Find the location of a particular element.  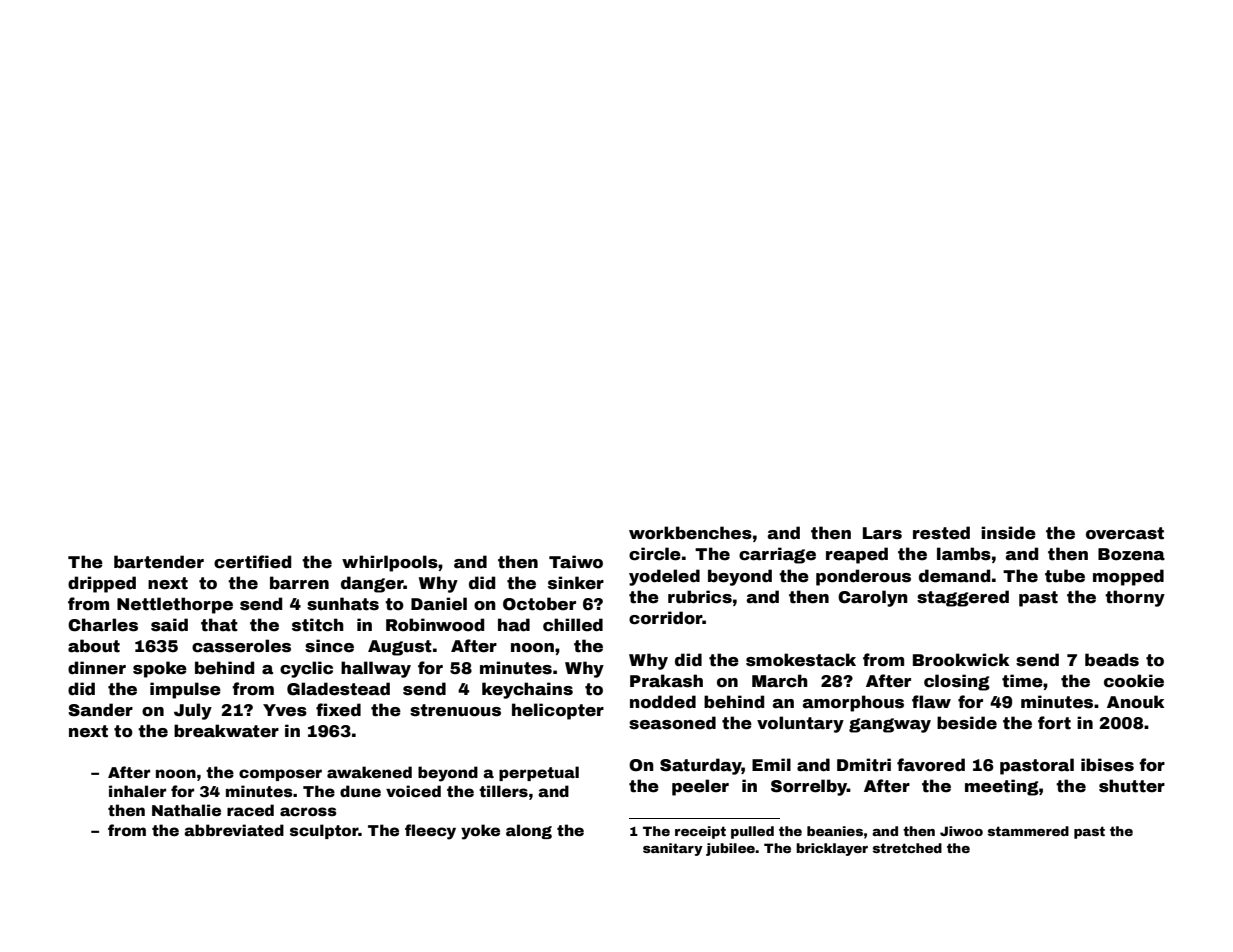

overcast is located at coordinates (1125, 533).
